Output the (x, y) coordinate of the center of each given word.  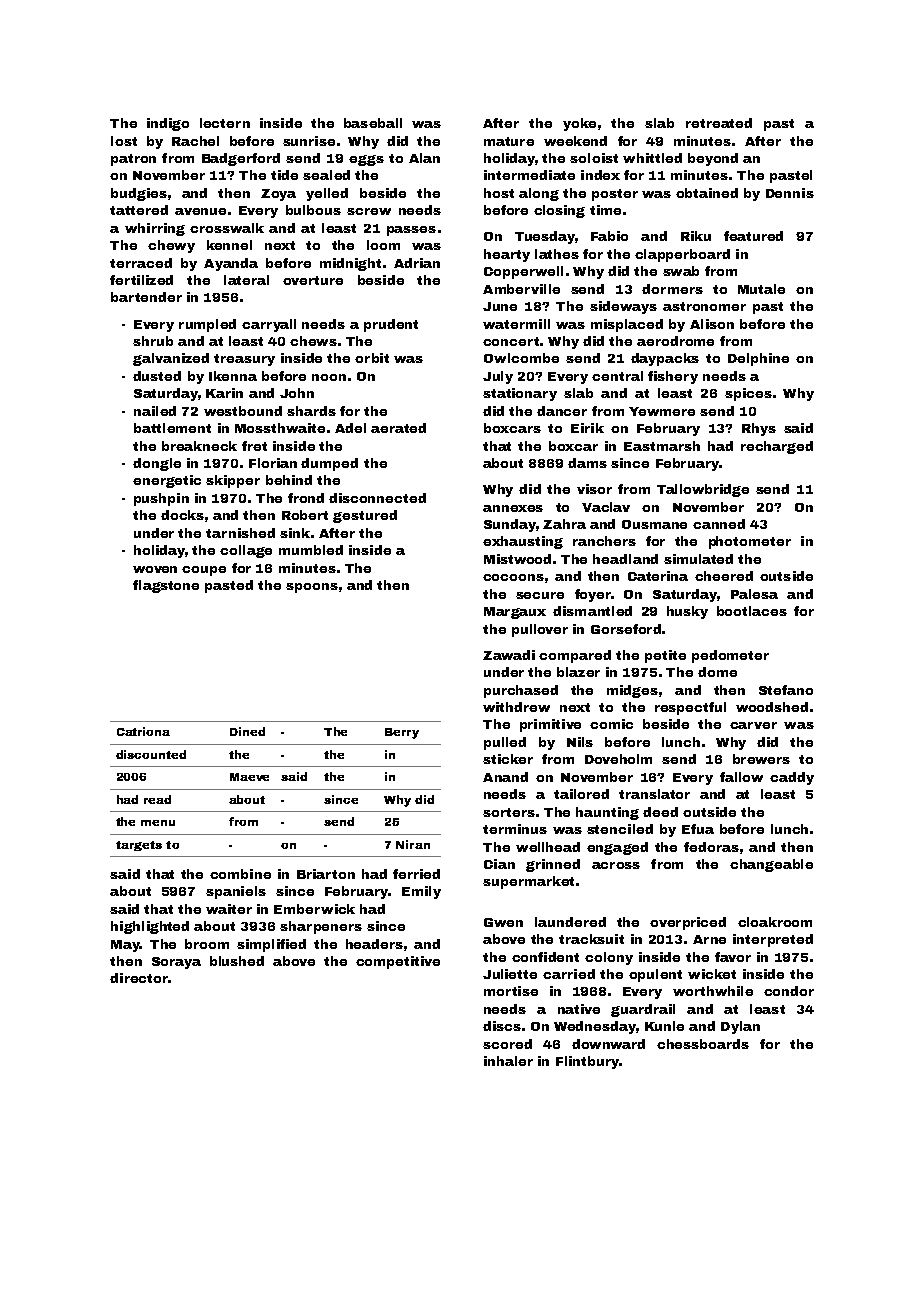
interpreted (773, 940)
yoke (579, 124)
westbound (243, 411)
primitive (550, 725)
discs (502, 1026)
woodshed (772, 707)
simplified (271, 945)
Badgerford (241, 159)
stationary (520, 394)
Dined (247, 731)
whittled (652, 158)
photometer (750, 542)
